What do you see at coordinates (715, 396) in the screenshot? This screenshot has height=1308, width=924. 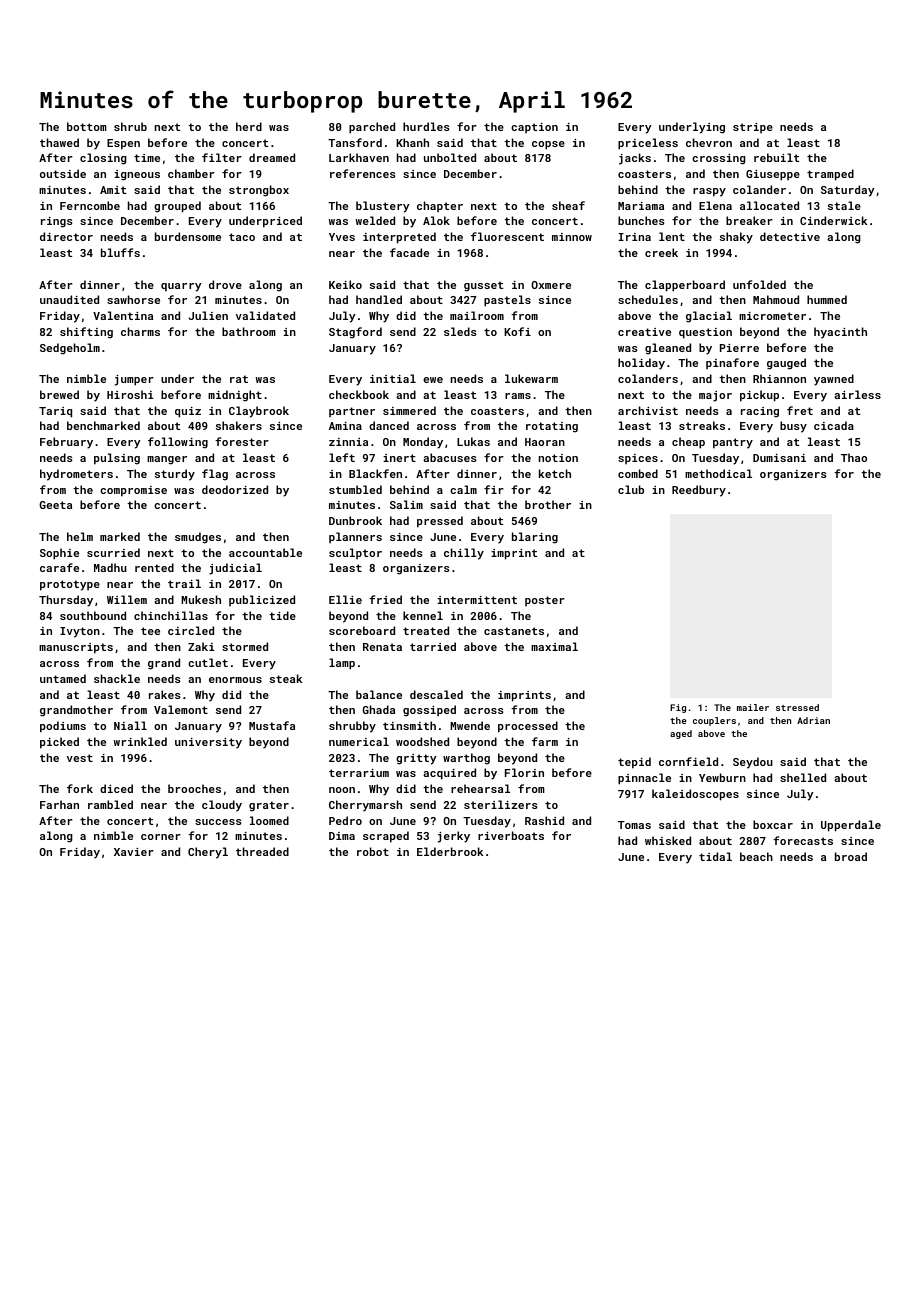 I see `major` at bounding box center [715, 396].
